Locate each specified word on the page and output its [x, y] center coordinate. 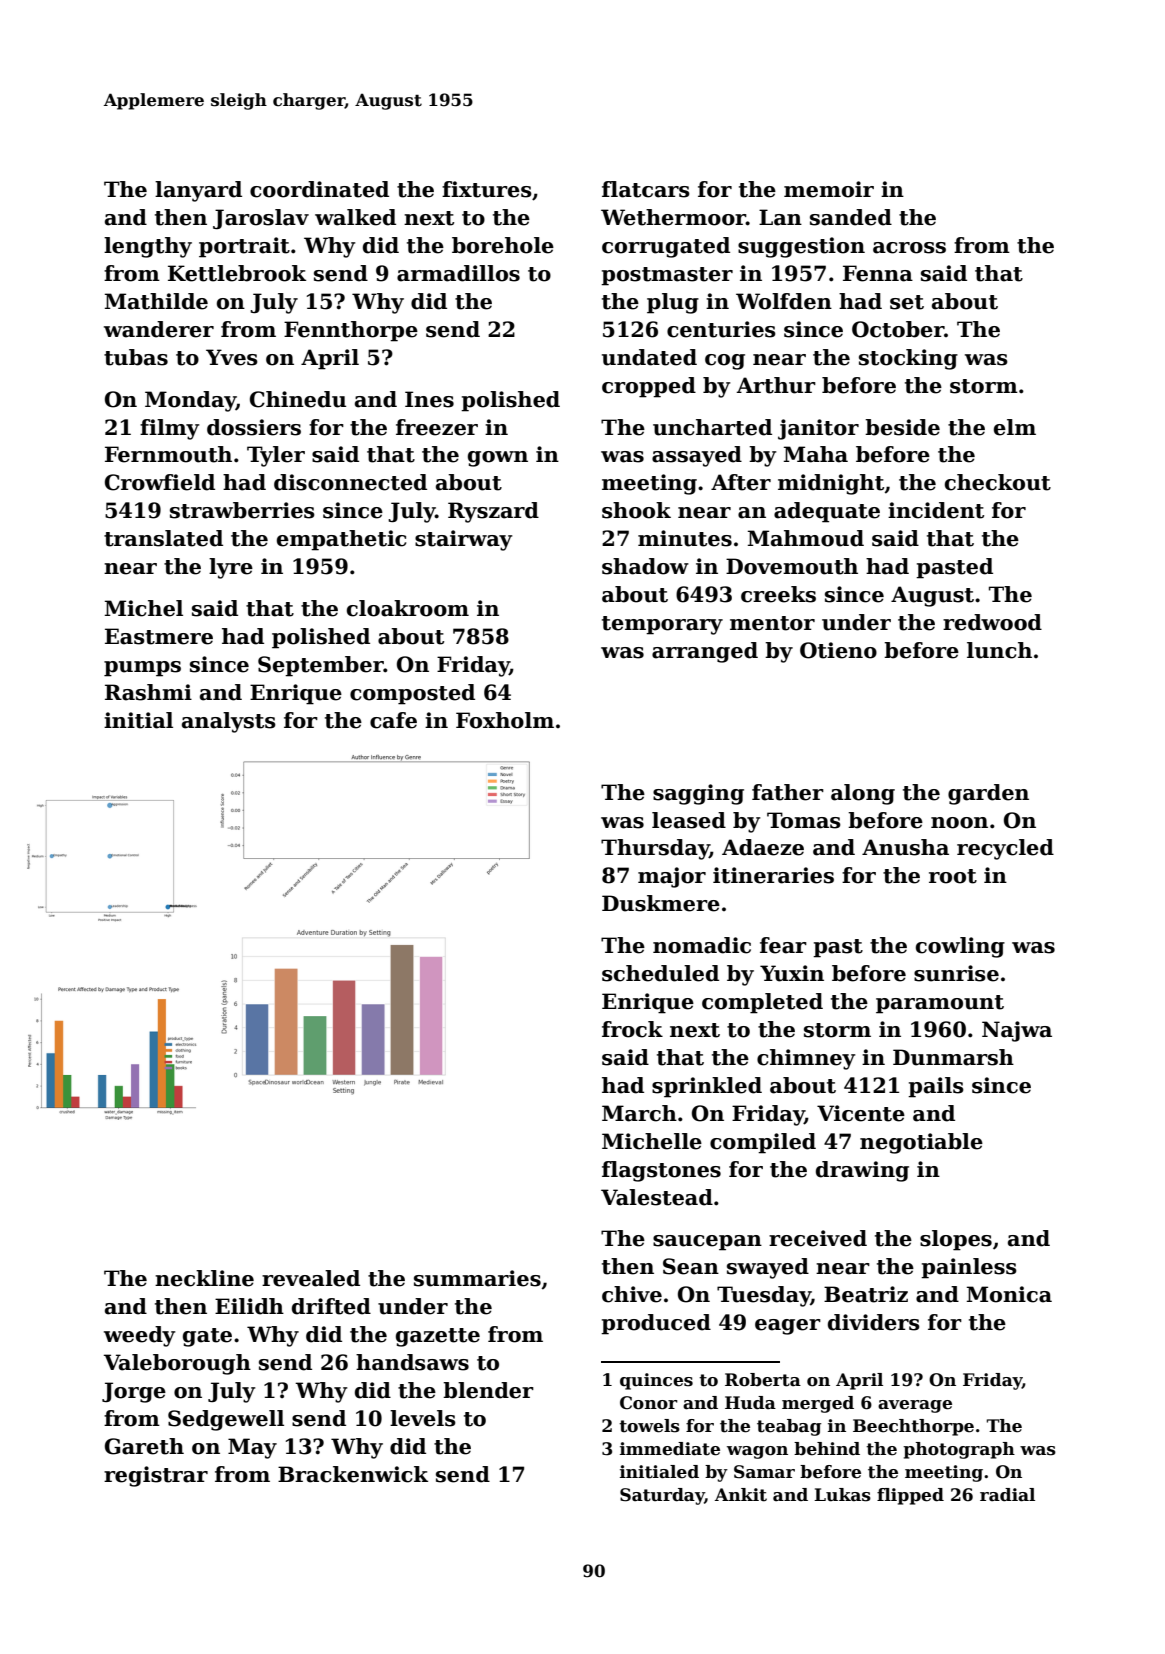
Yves [232, 357]
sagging [698, 794]
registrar [156, 1476]
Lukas [842, 1495]
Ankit [741, 1495]
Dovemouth [792, 566]
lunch [999, 650]
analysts [229, 722]
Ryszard [493, 512]
